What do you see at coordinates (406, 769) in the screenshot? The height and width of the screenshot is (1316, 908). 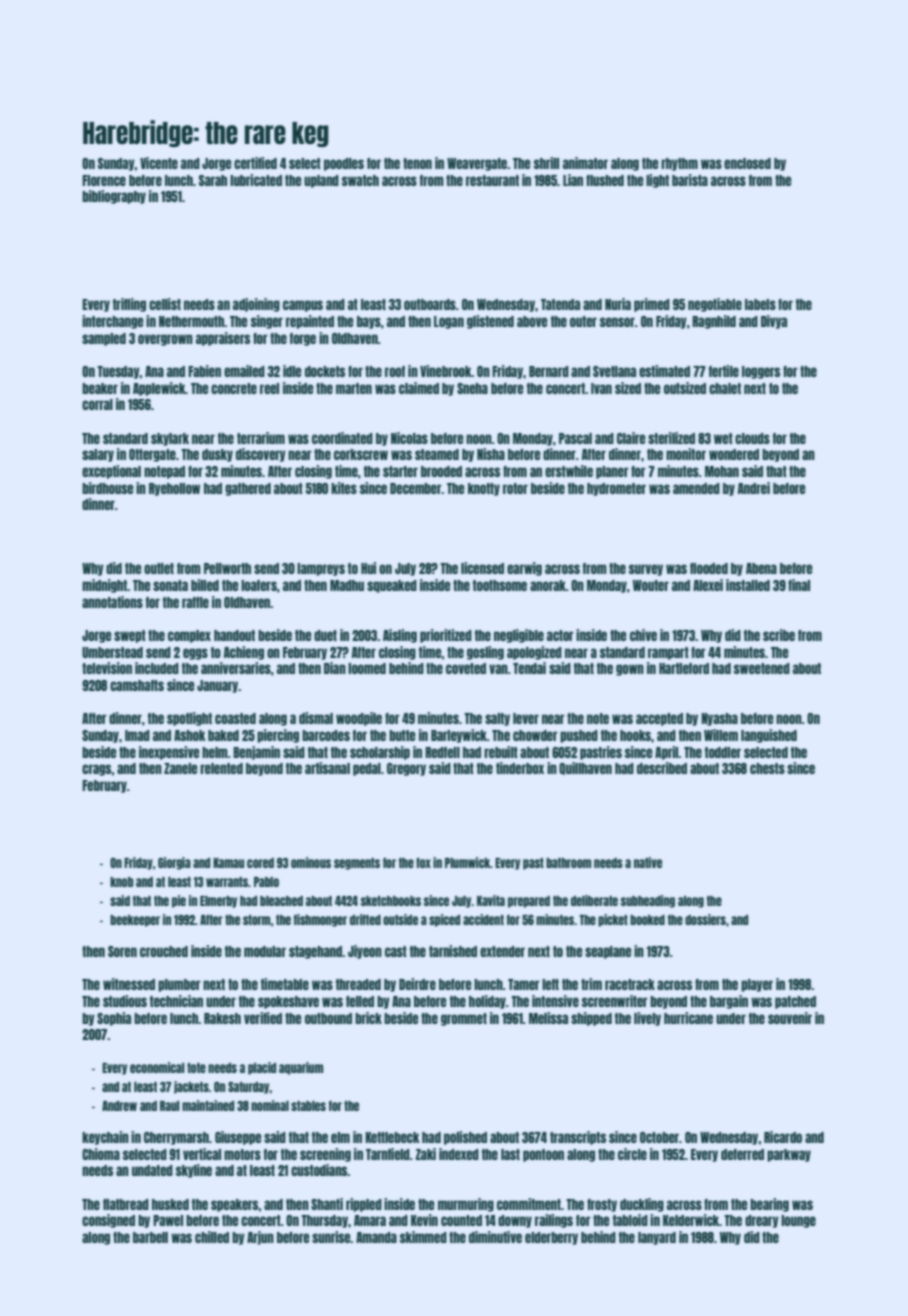 I see `Gregory` at bounding box center [406, 769].
